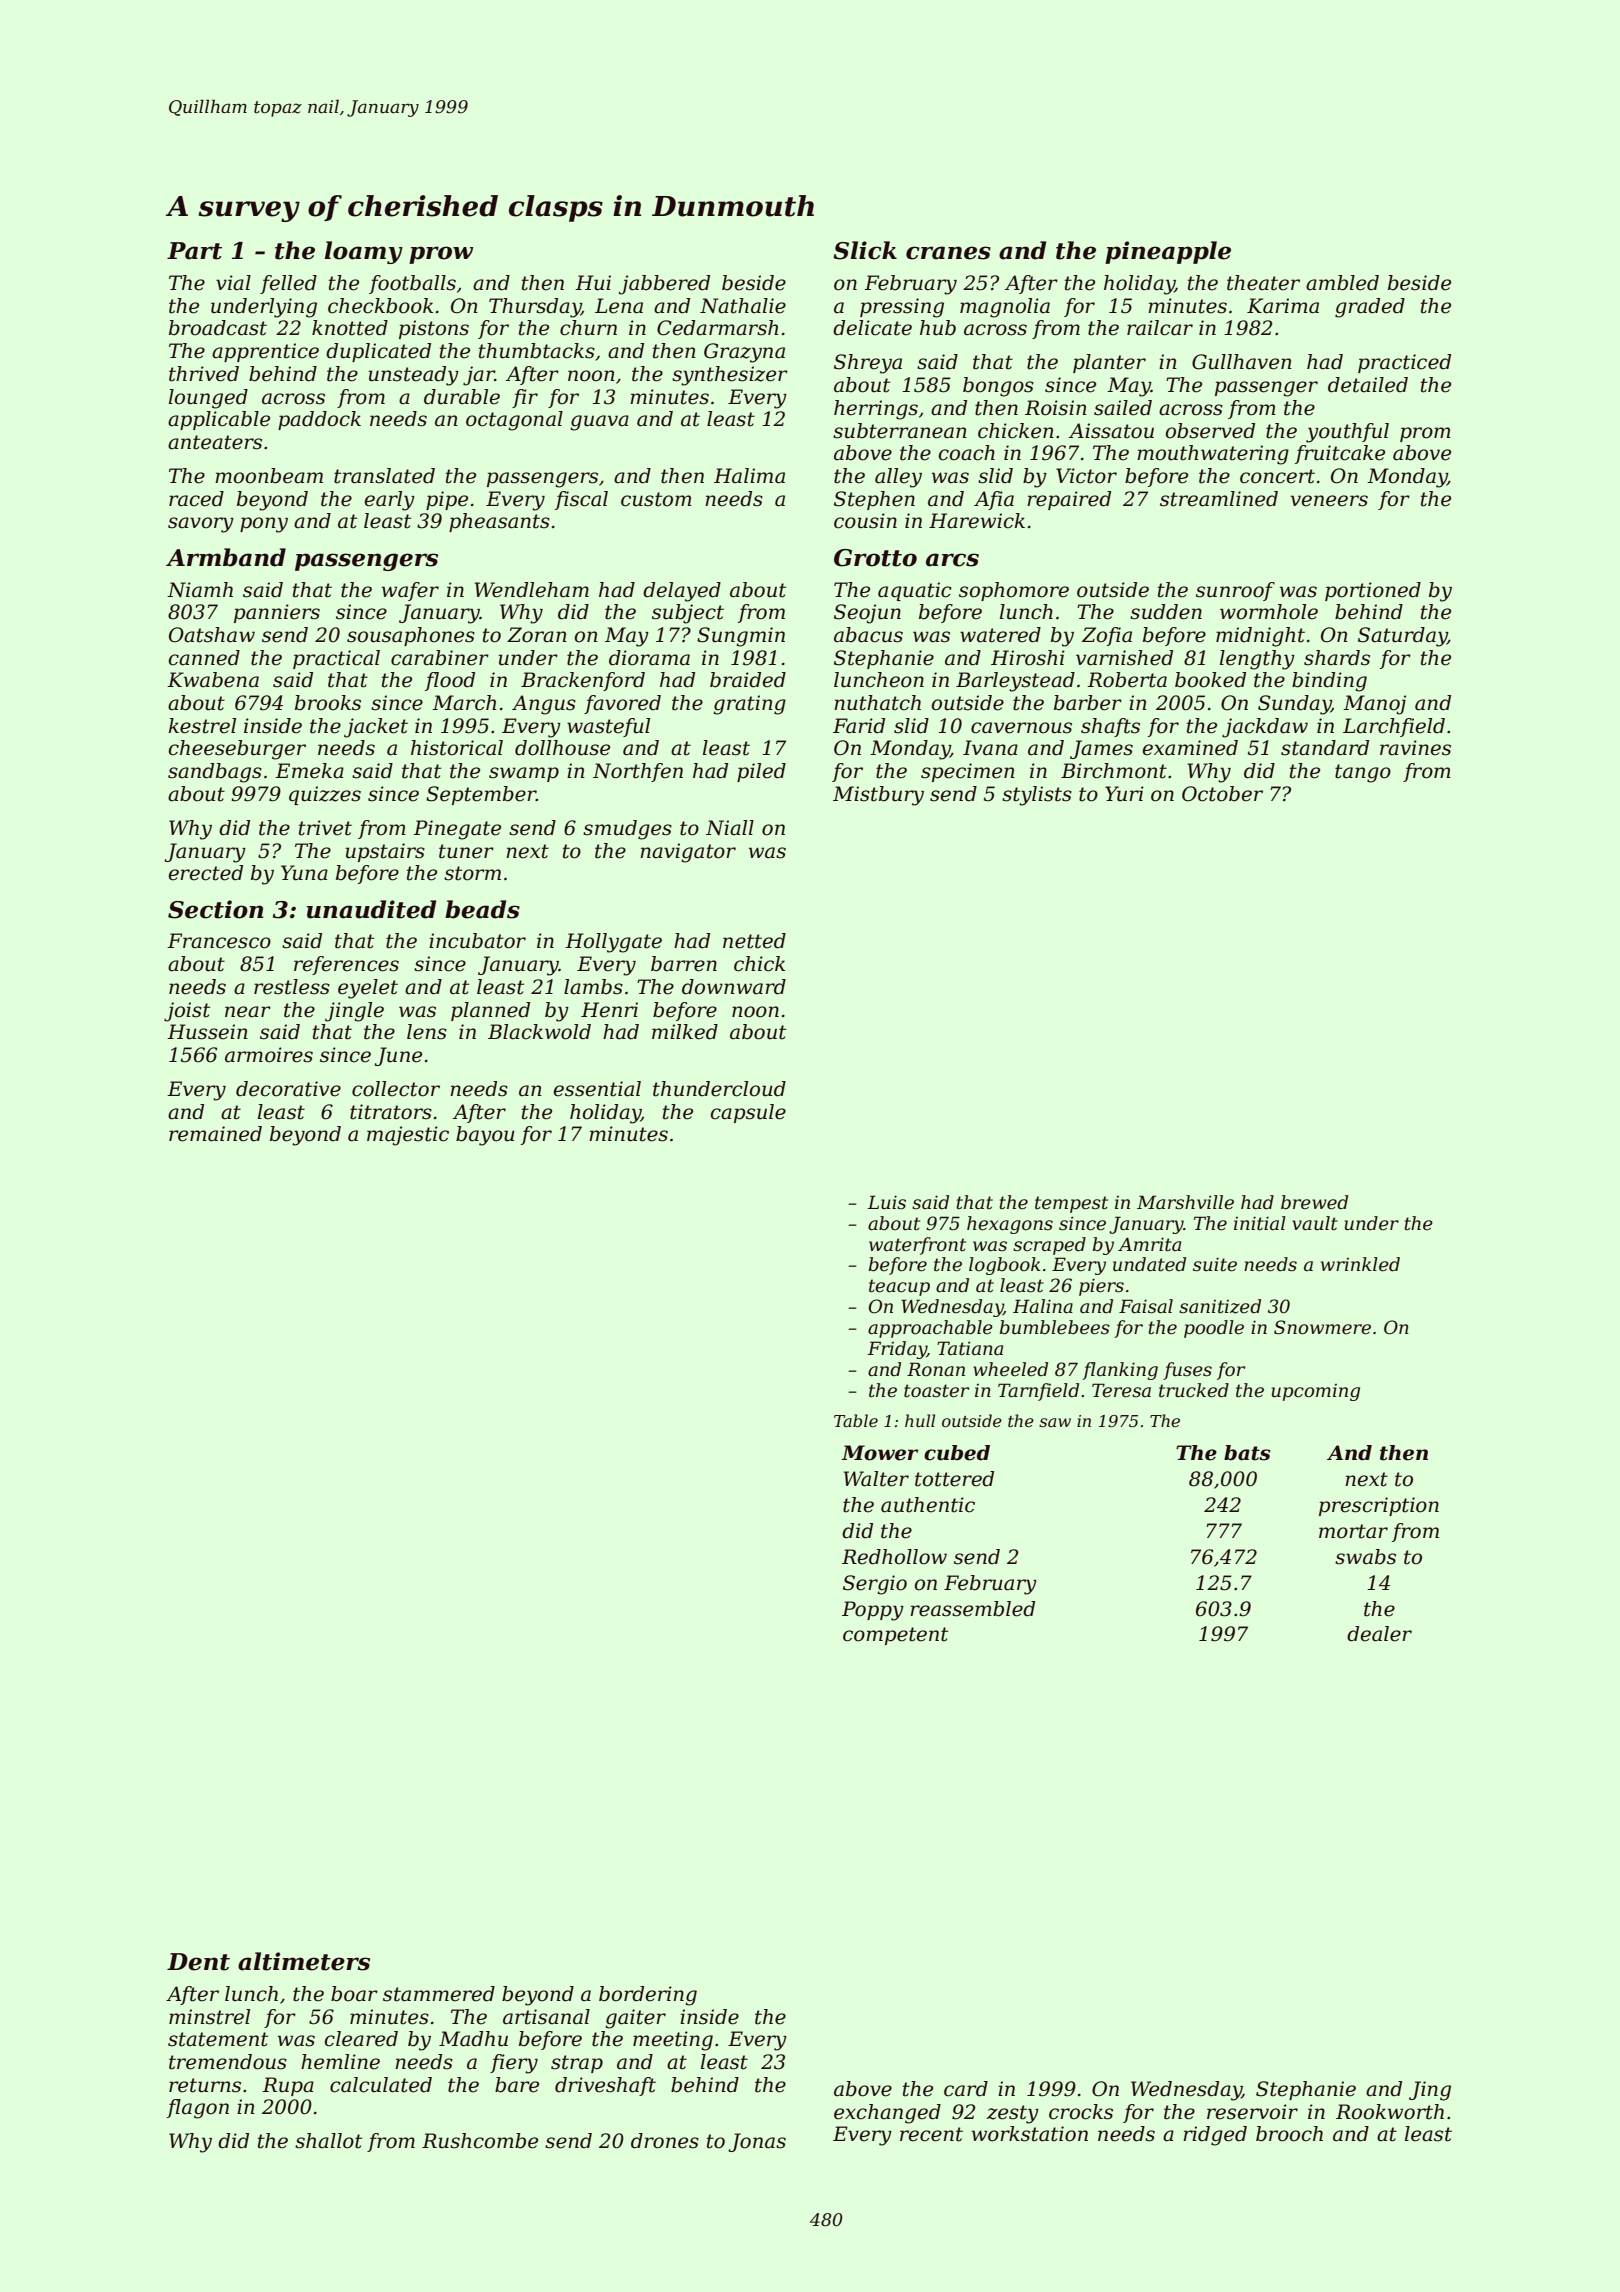 The image size is (1620, 2292). I want to click on graded, so click(1370, 308).
